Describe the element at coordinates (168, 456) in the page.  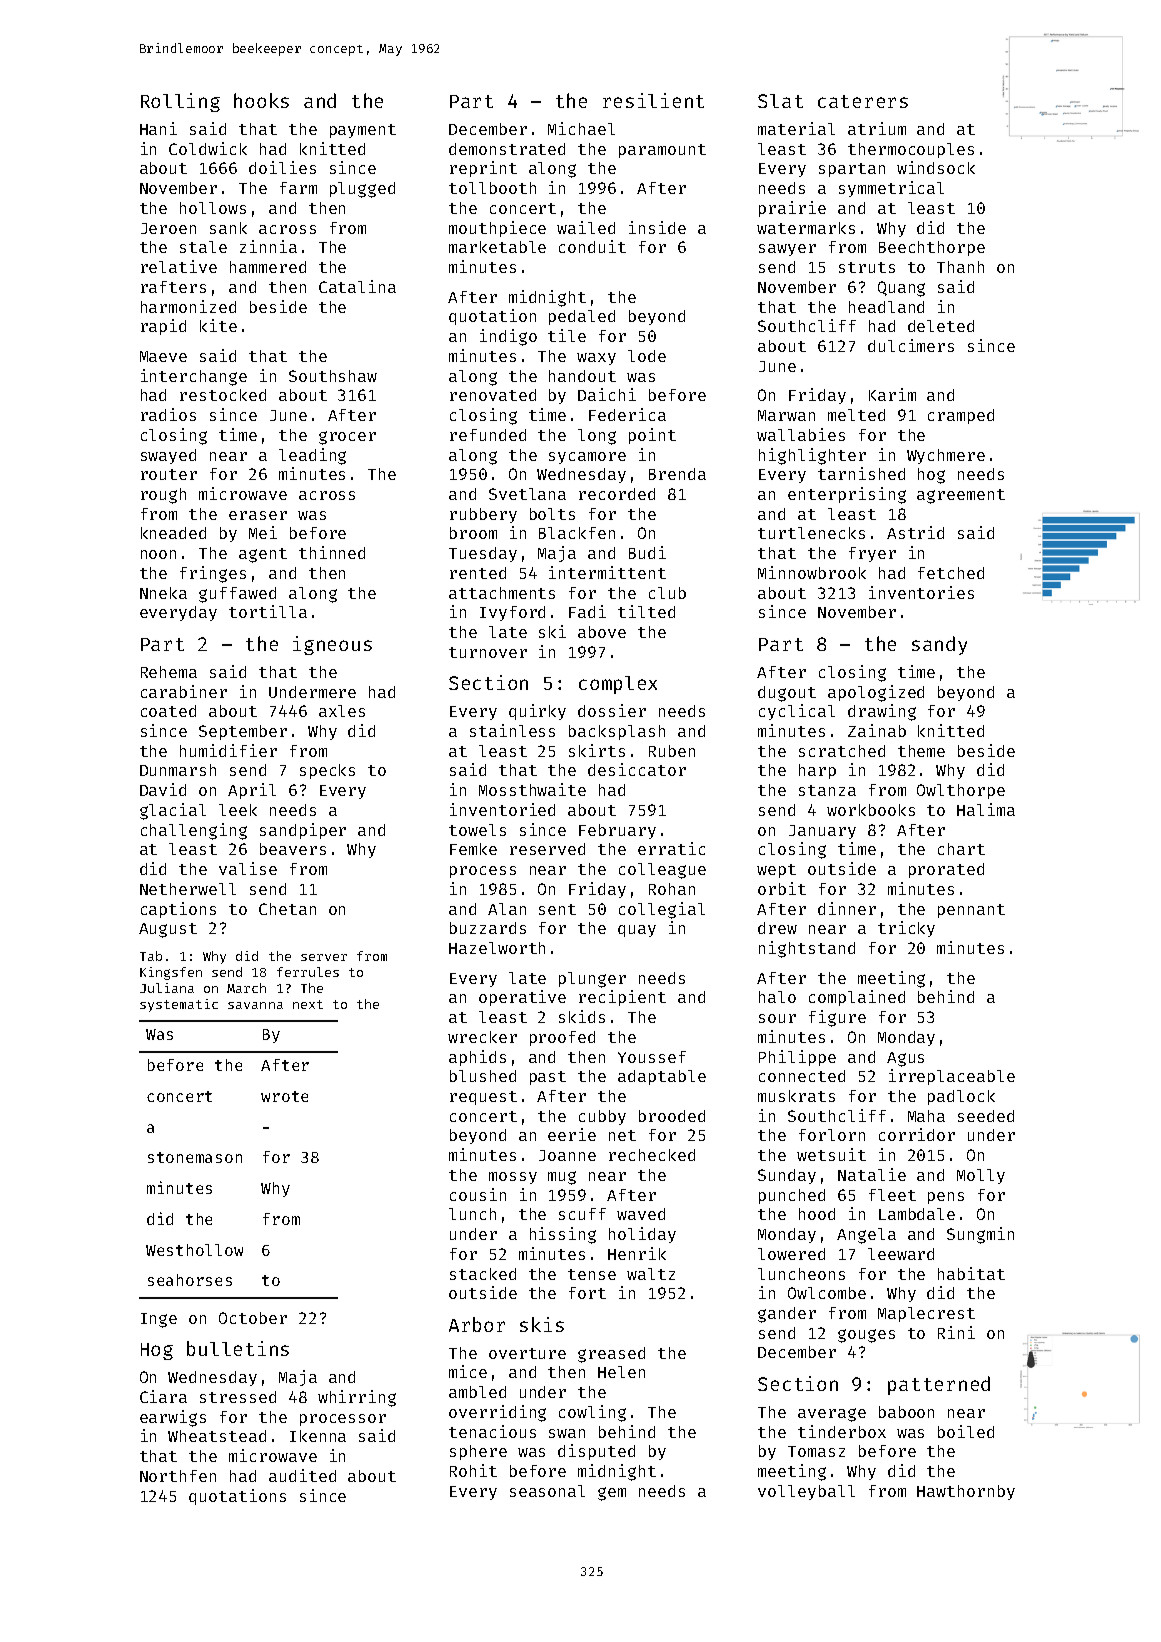
I see `swayed` at that location.
